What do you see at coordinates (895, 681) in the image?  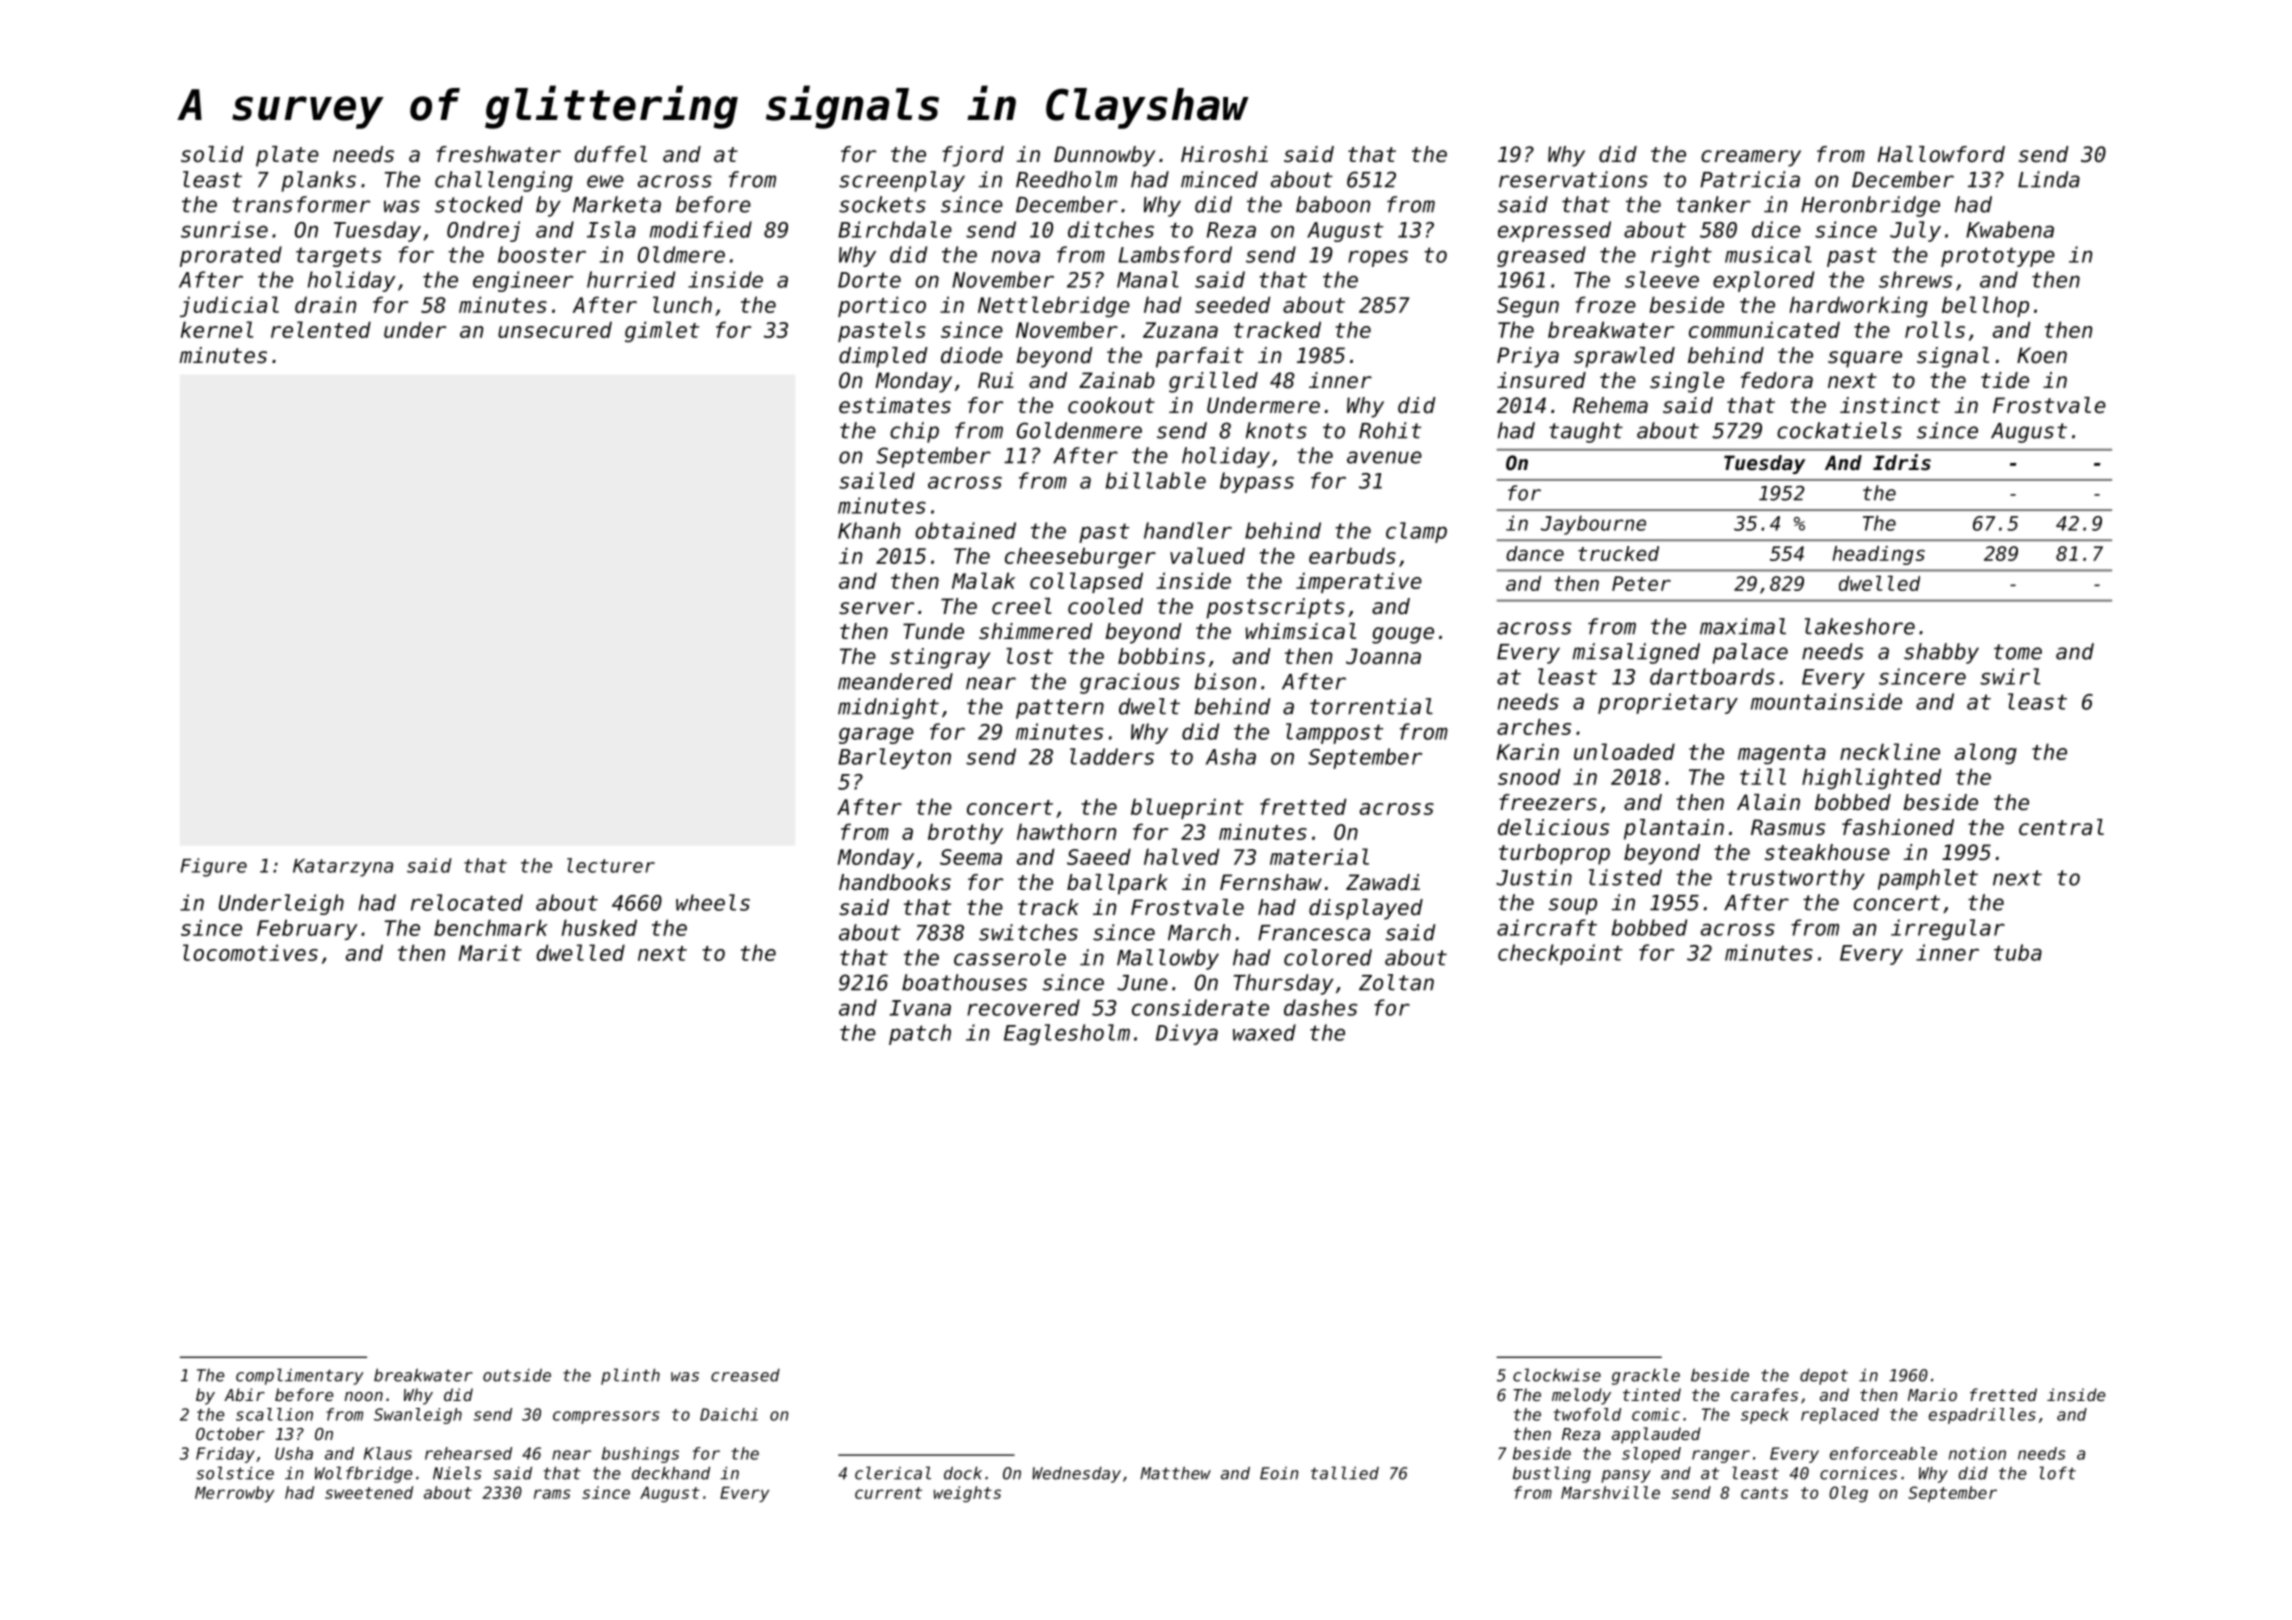 I see `meandered` at bounding box center [895, 681].
